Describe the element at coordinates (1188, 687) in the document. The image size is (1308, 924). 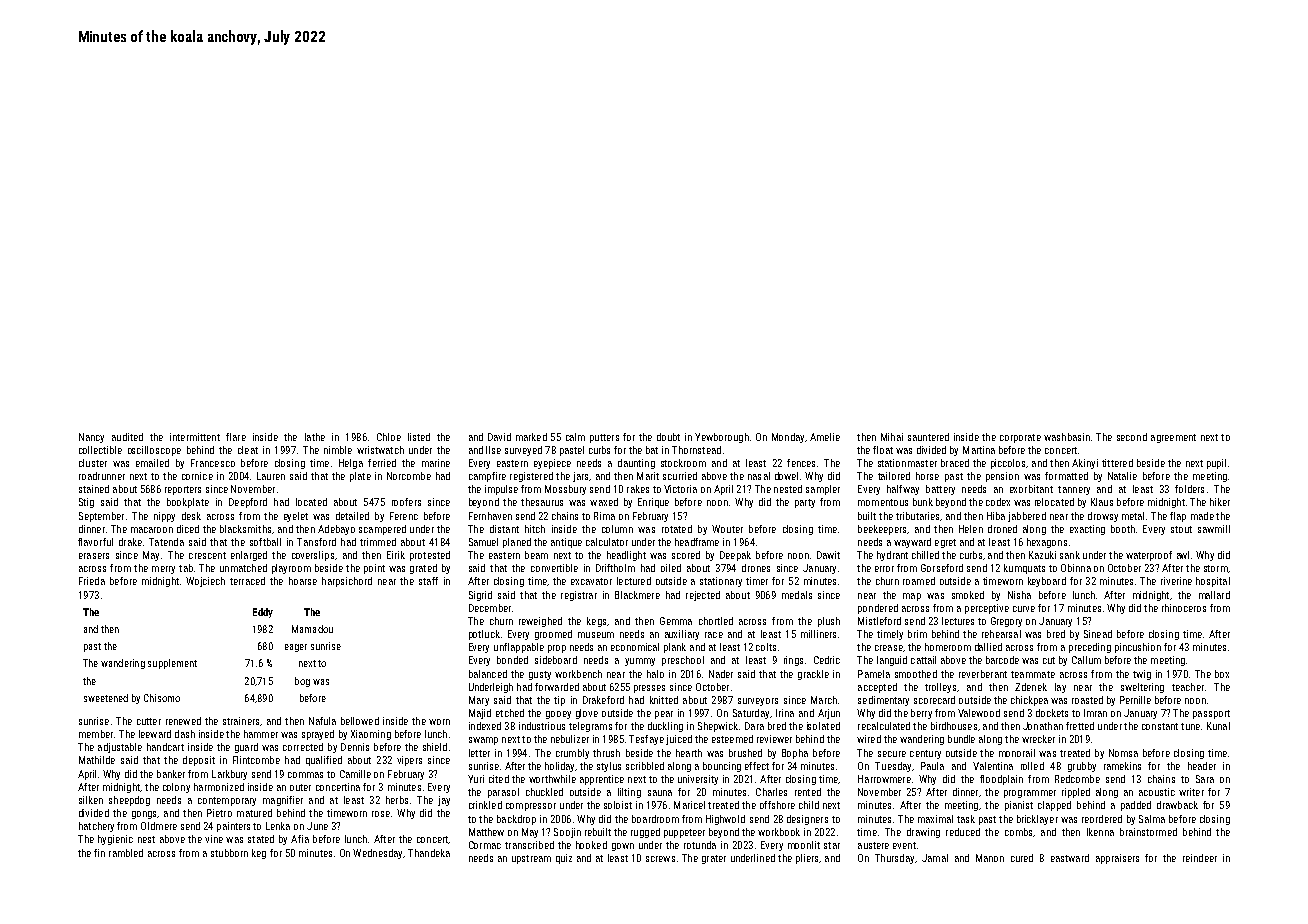
I see `teacher` at that location.
